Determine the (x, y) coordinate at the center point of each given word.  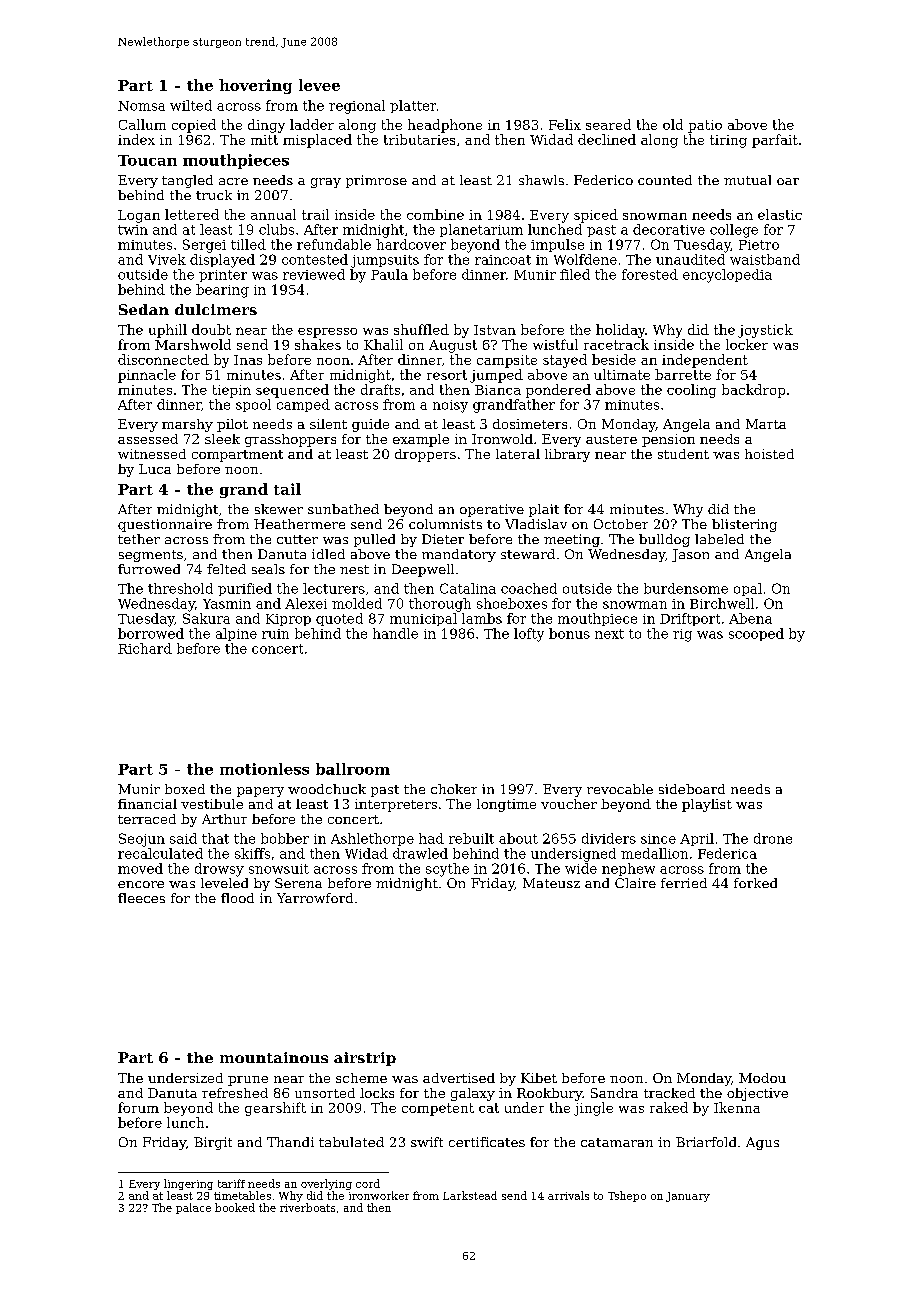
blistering (744, 525)
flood (237, 898)
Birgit (213, 1143)
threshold (180, 588)
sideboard (692, 789)
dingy (266, 126)
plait (544, 510)
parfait (775, 141)
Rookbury (549, 1094)
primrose (376, 181)
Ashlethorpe (372, 839)
